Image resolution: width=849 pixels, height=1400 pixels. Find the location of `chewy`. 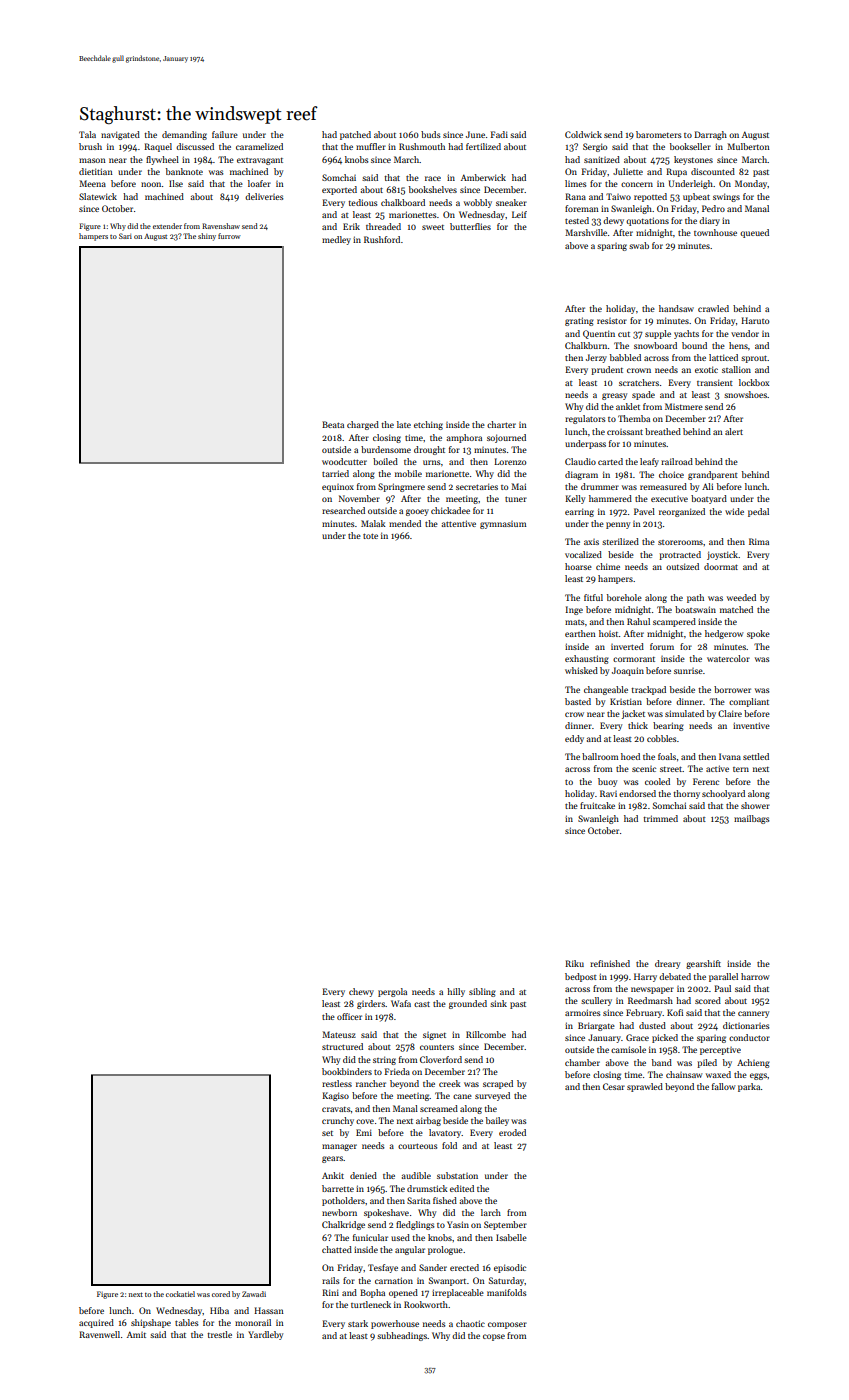

chewy is located at coordinates (361, 992).
